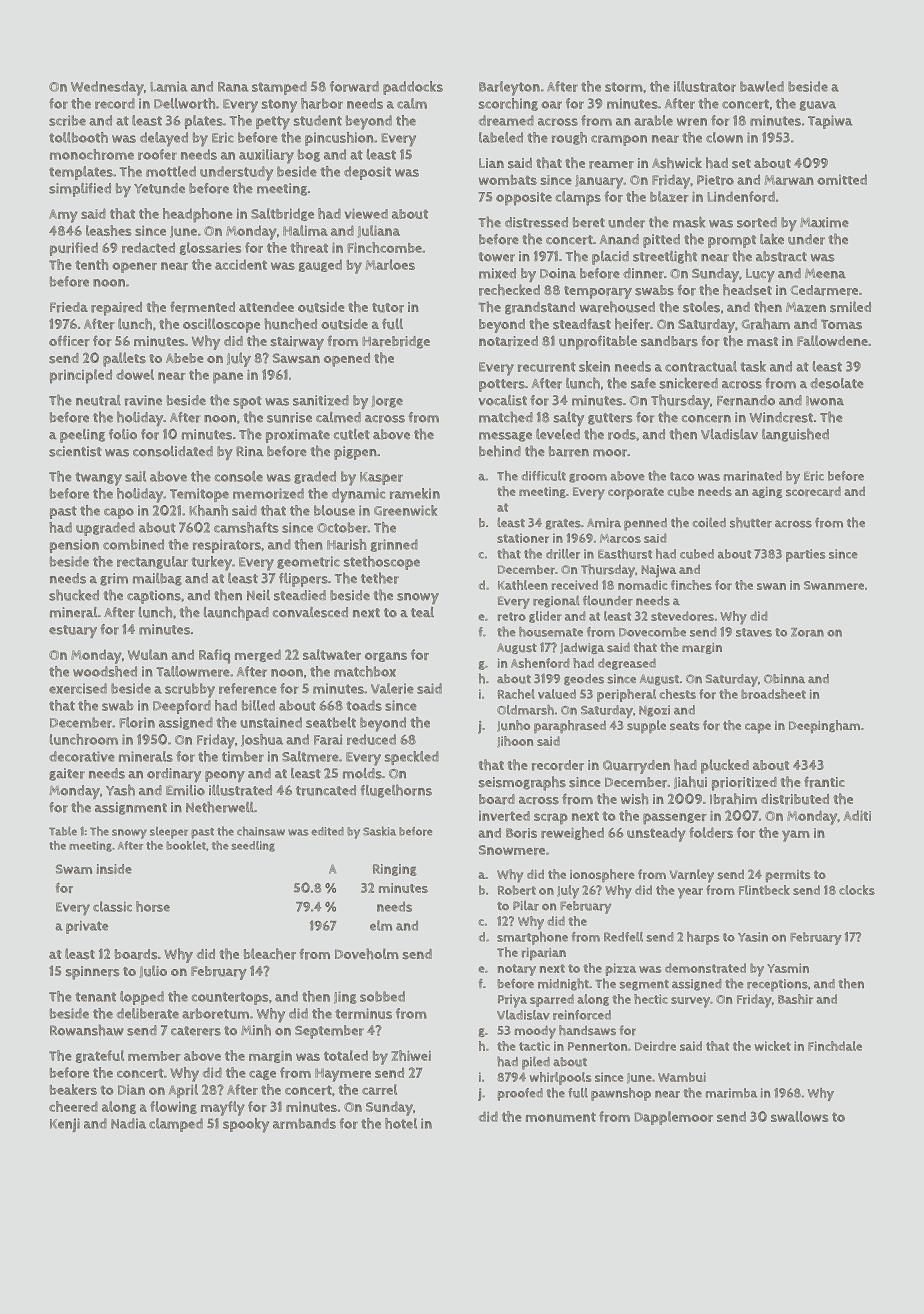 The width and height of the document is (924, 1314). I want to click on delayed, so click(164, 139).
